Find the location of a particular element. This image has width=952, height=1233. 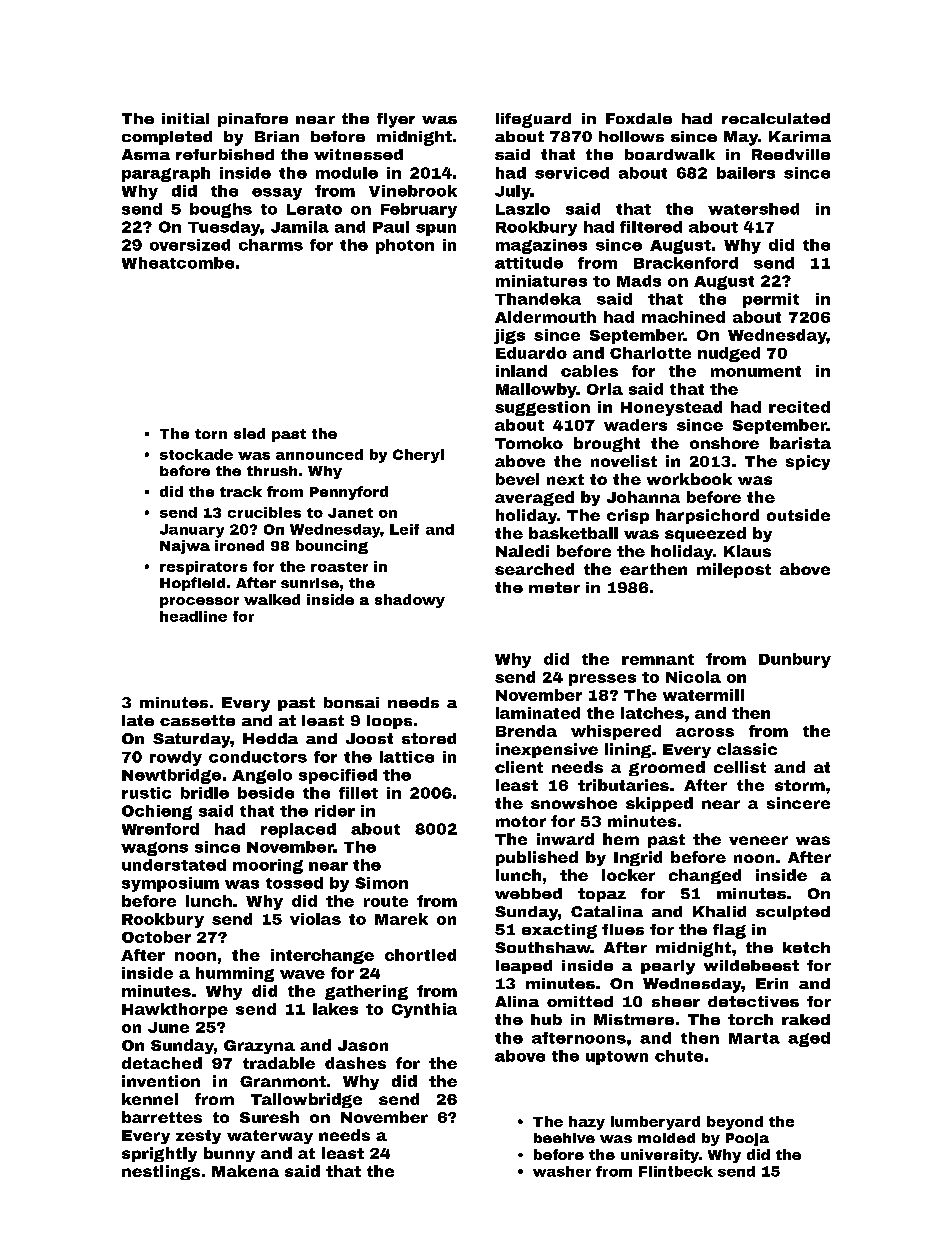

module is located at coordinates (347, 173).
